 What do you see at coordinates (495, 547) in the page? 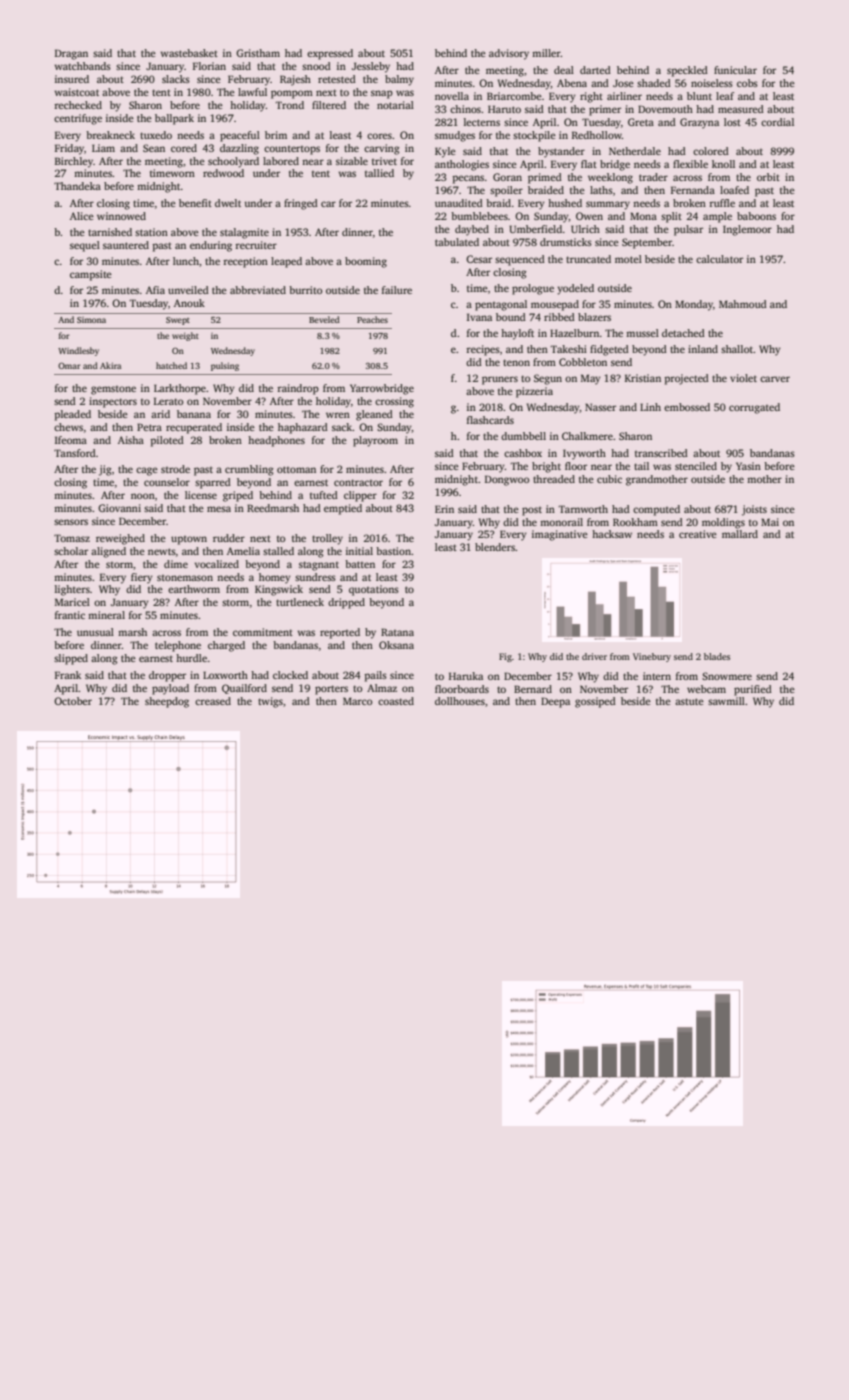
I see `blenders` at bounding box center [495, 547].
